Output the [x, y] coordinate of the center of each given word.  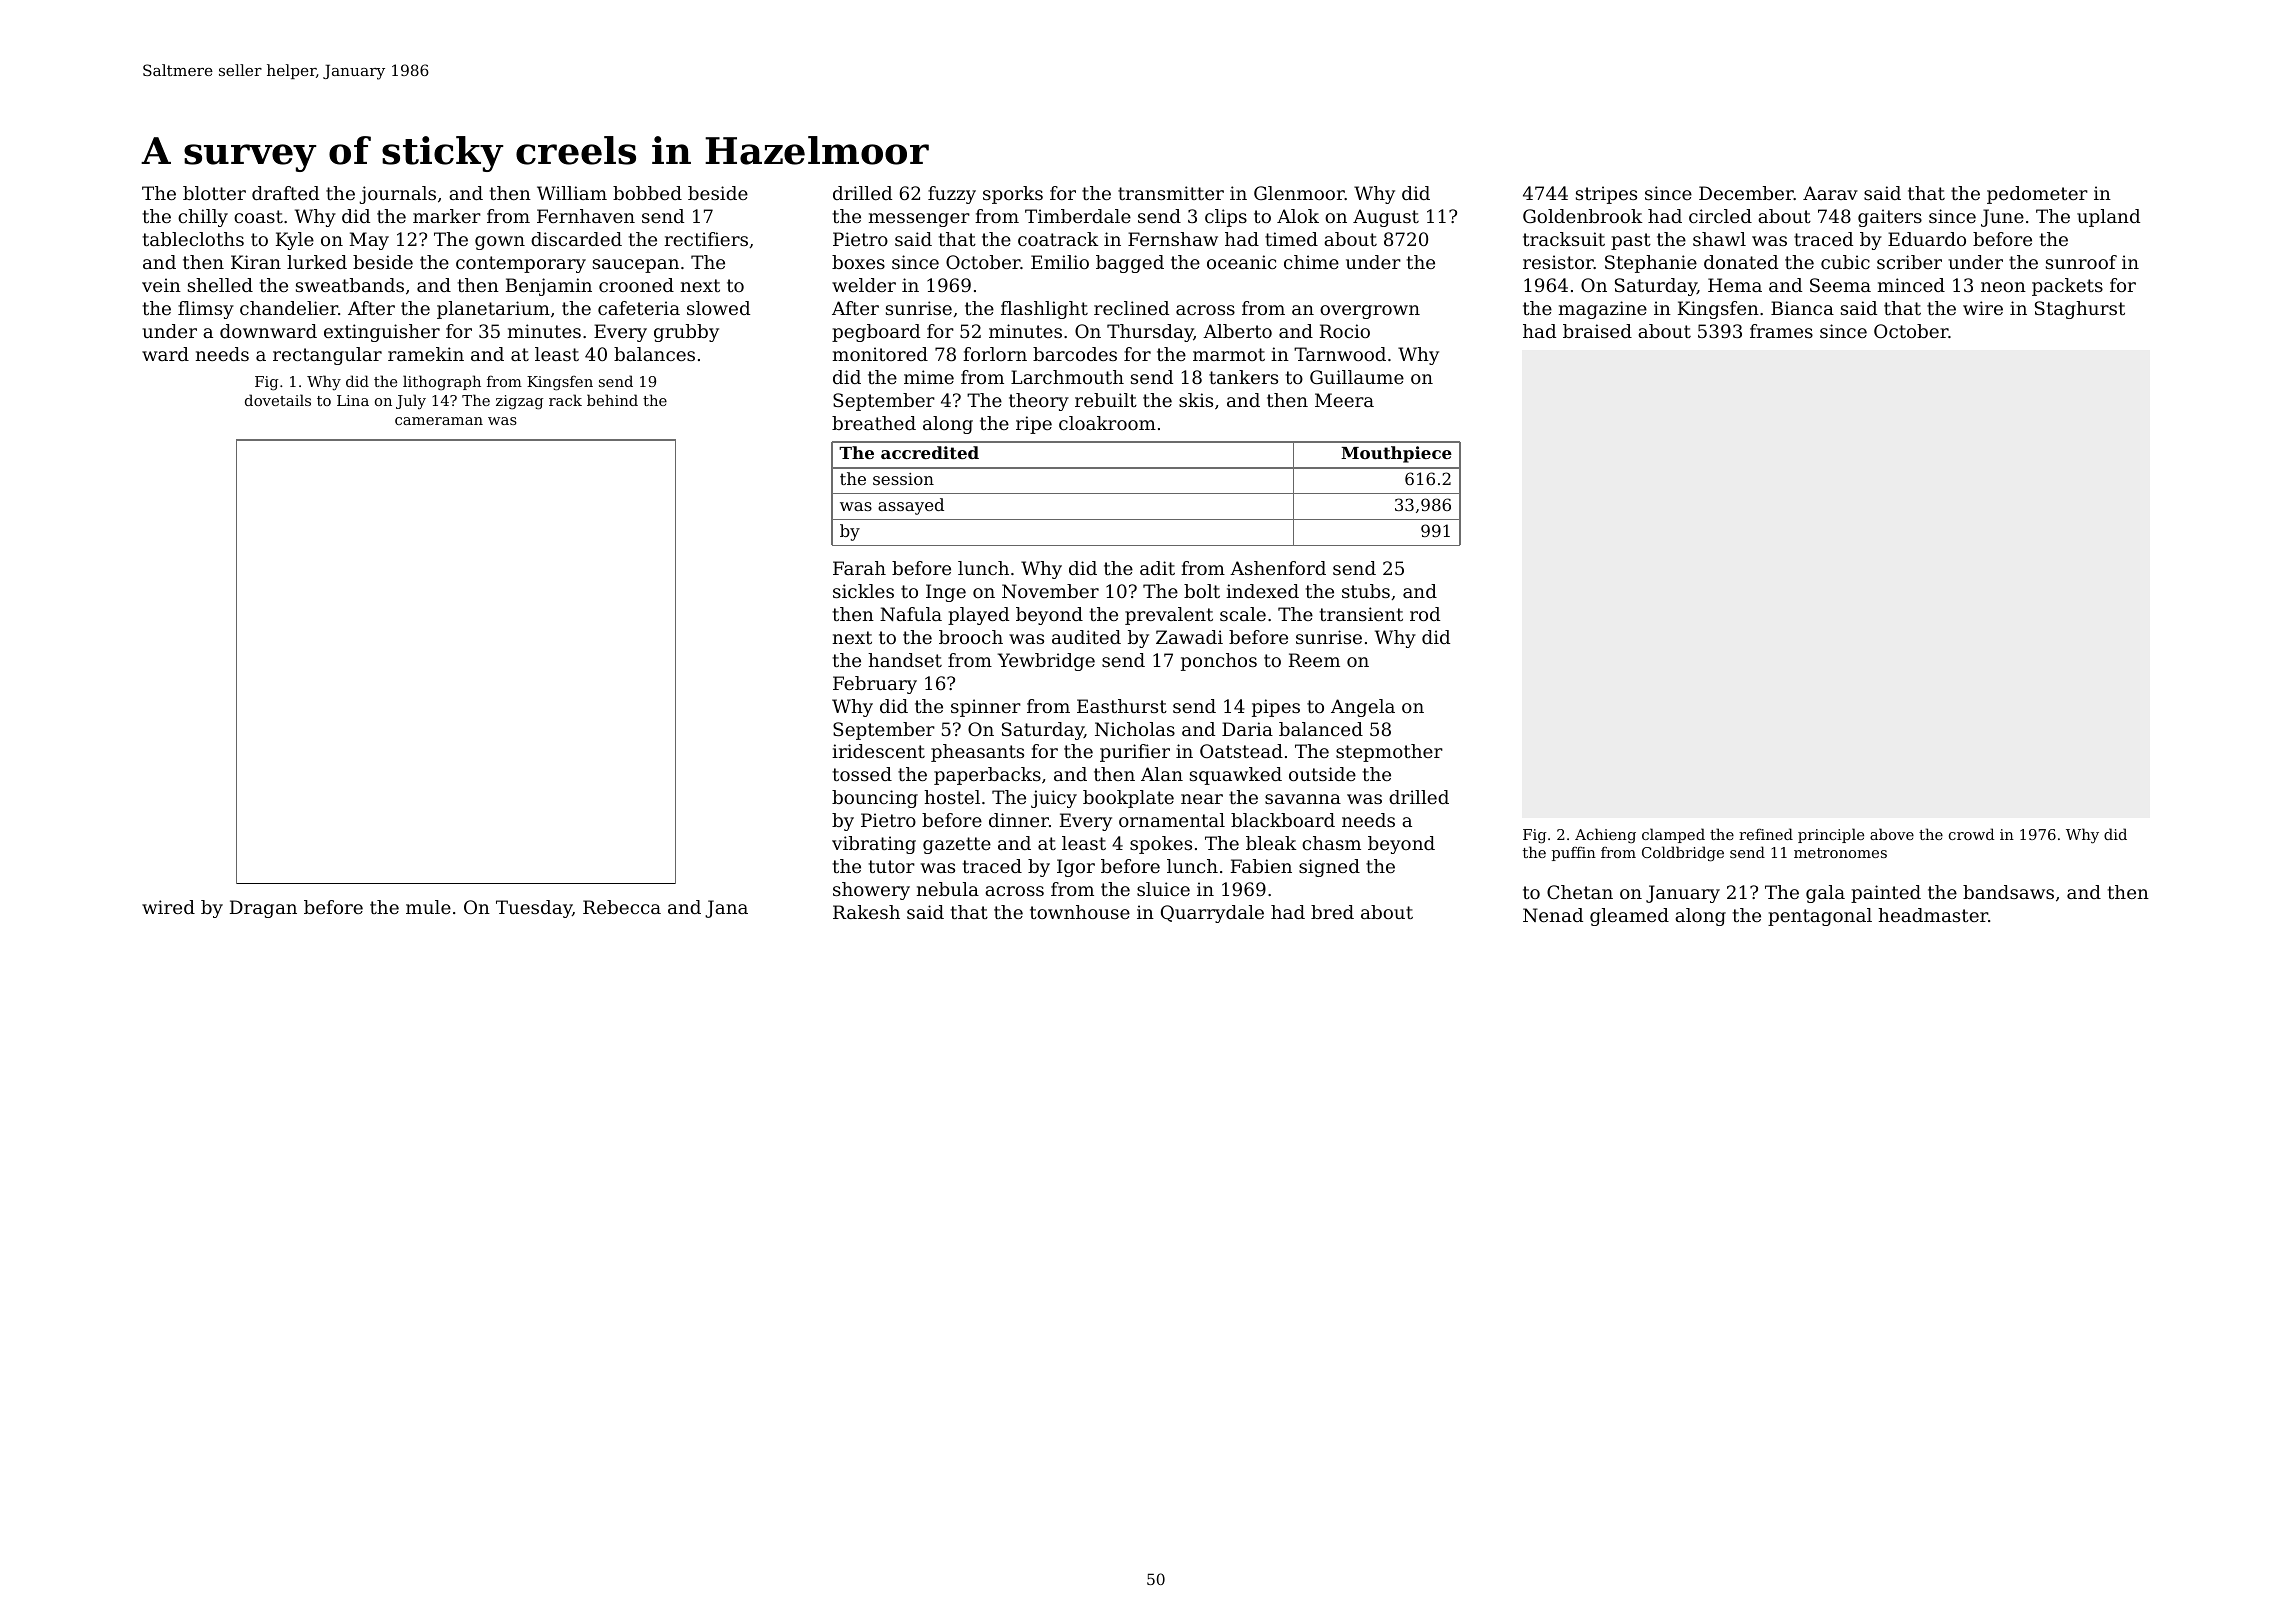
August [1386, 218]
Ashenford [1278, 568]
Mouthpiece [1396, 454]
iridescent [878, 751]
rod [1425, 614]
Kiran [256, 262]
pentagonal [1820, 917]
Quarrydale [1212, 914]
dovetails [278, 400]
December [1746, 193]
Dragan [263, 909]
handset [905, 660]
